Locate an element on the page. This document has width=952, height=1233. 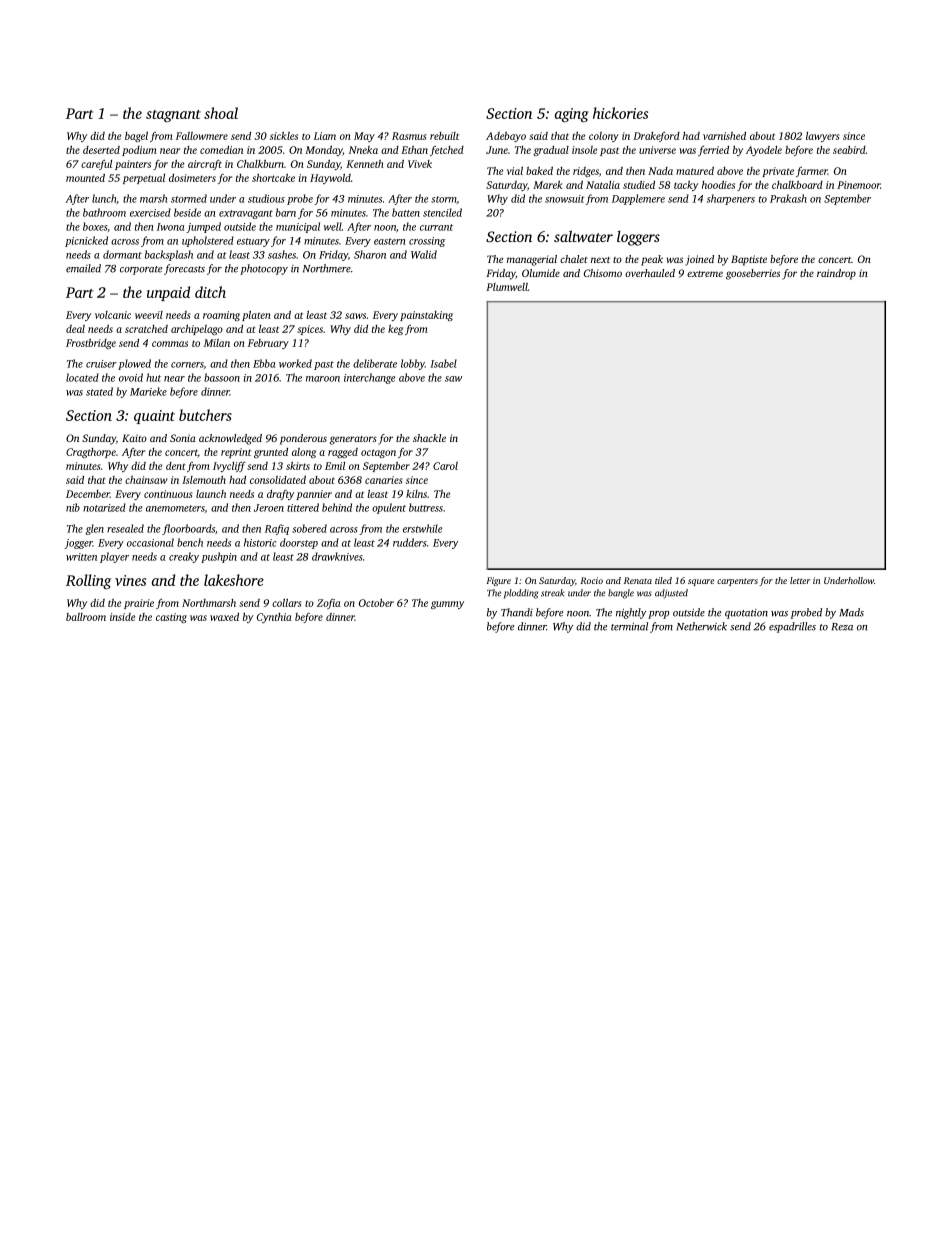
gooseberries is located at coordinates (753, 274).
